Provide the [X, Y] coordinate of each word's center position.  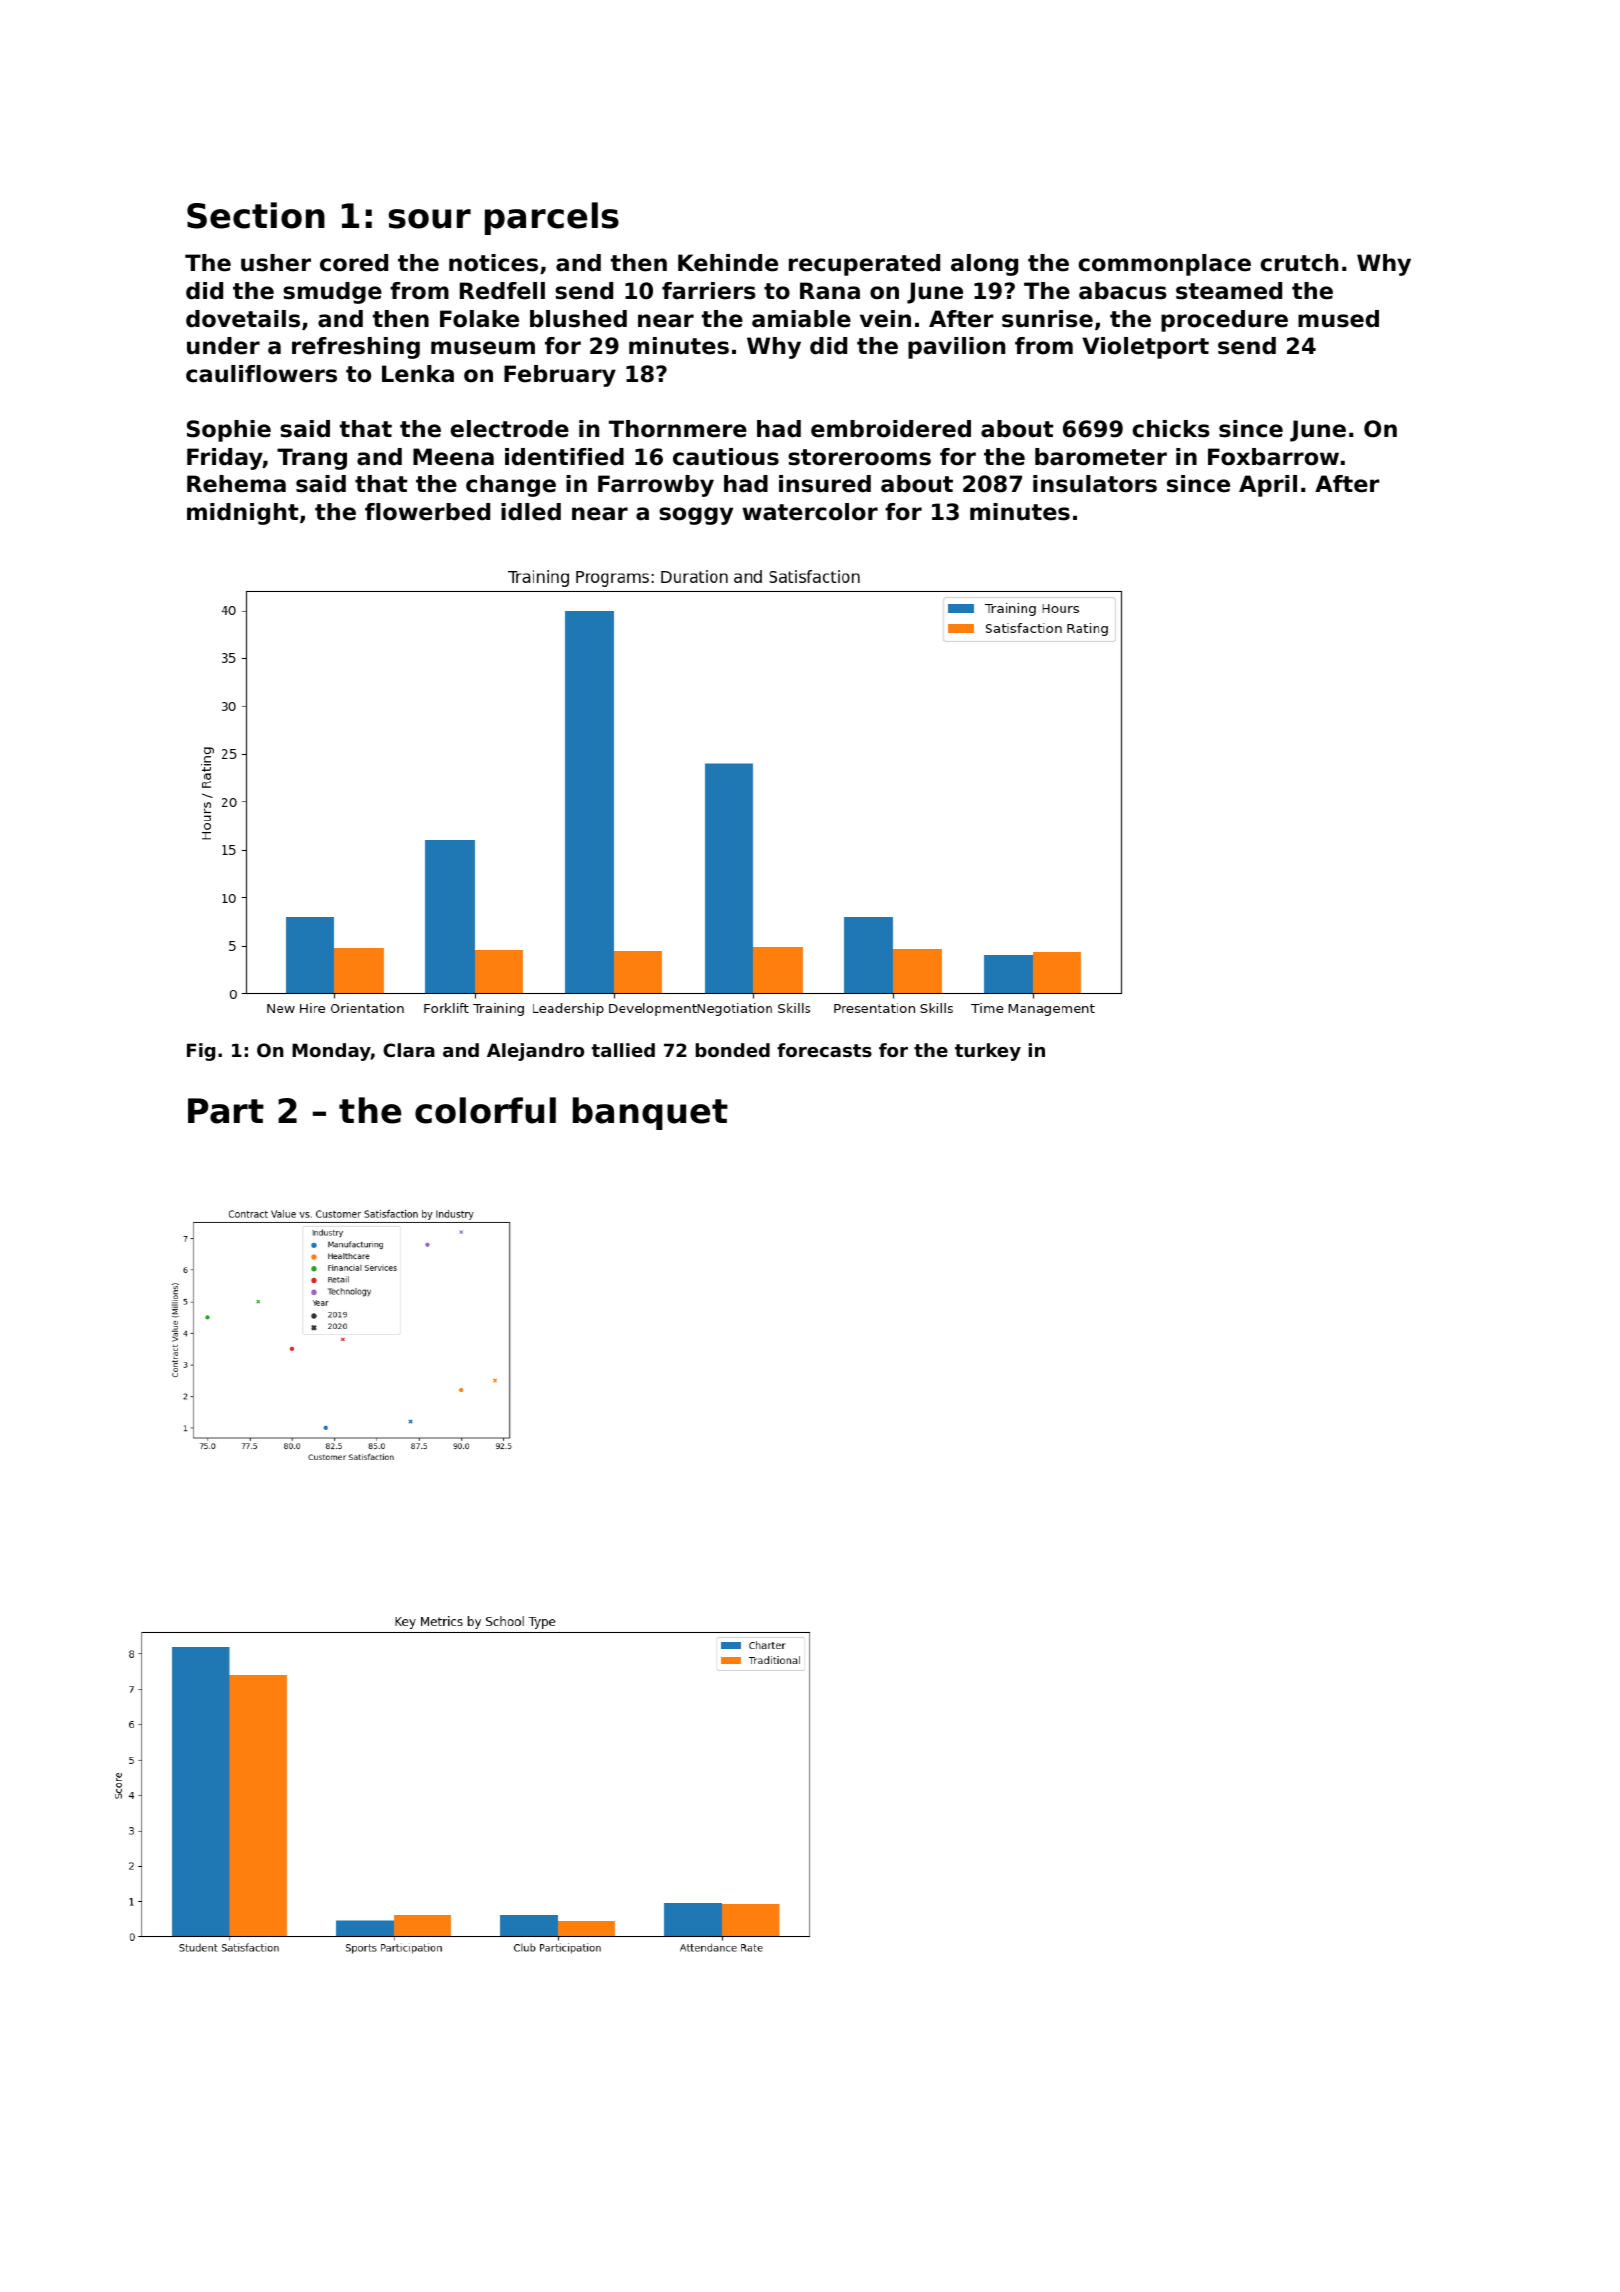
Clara [409, 1050]
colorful [485, 1110]
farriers [709, 291]
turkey [988, 1052]
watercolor [810, 512]
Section [256, 215]
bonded [733, 1050]
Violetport [1145, 348]
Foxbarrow [1273, 457]
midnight [242, 514]
